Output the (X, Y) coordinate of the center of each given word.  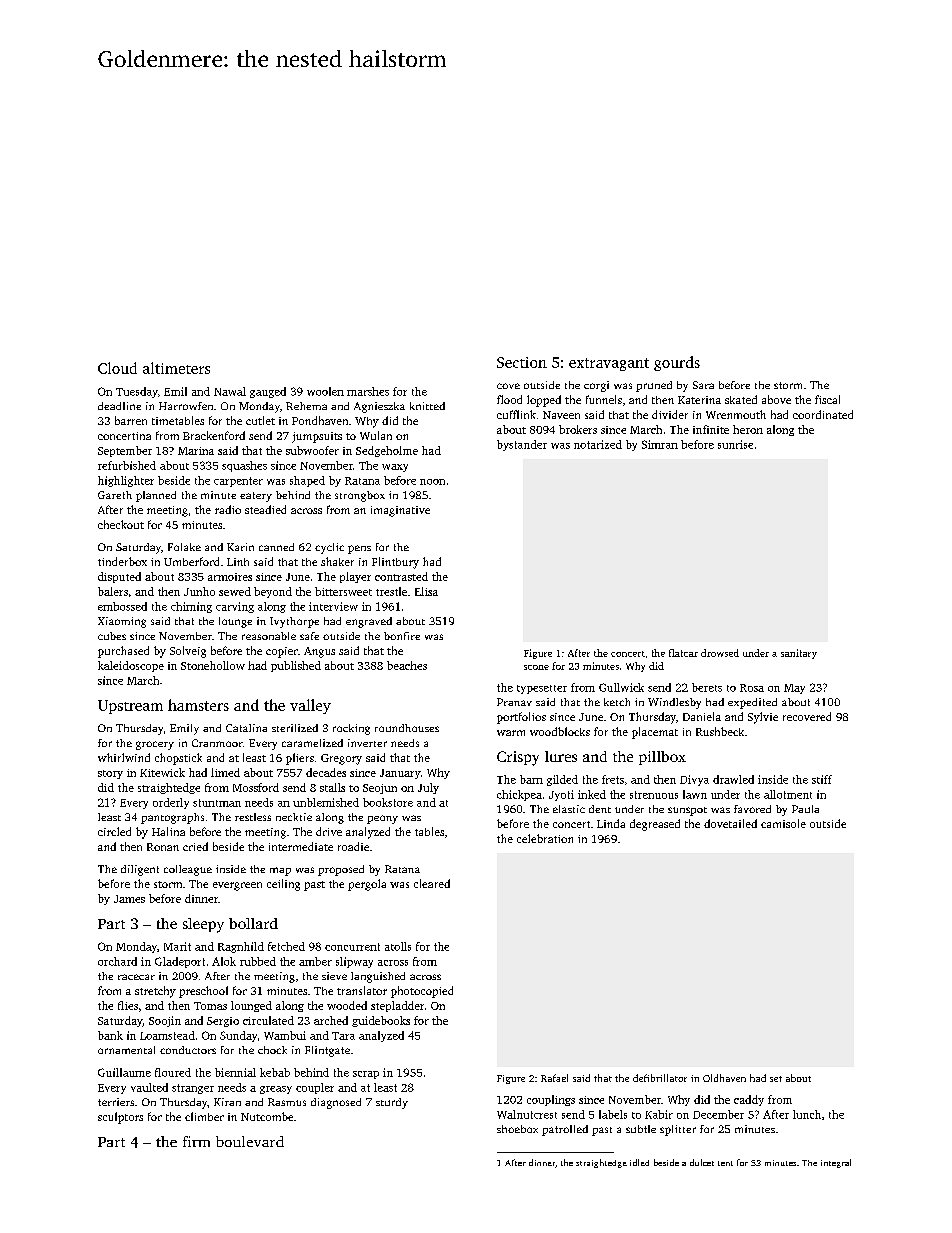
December (718, 1114)
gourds (677, 363)
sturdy (392, 1103)
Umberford (191, 561)
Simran (660, 444)
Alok (224, 961)
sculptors (120, 1118)
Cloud (117, 368)
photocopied (422, 992)
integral (836, 1163)
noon (432, 482)
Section (522, 362)
